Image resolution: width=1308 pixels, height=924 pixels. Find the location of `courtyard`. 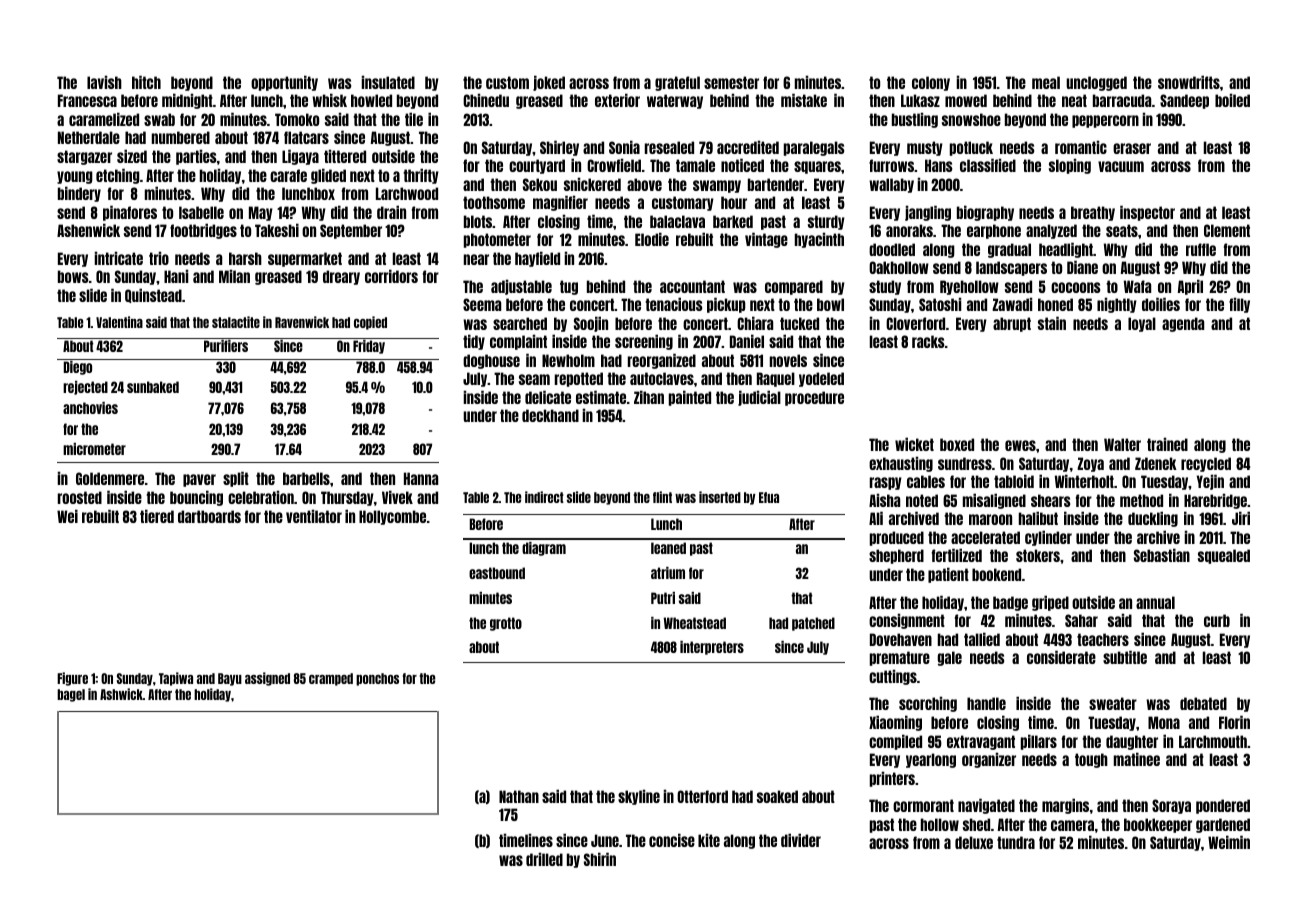

courtyard is located at coordinates (537, 166).
